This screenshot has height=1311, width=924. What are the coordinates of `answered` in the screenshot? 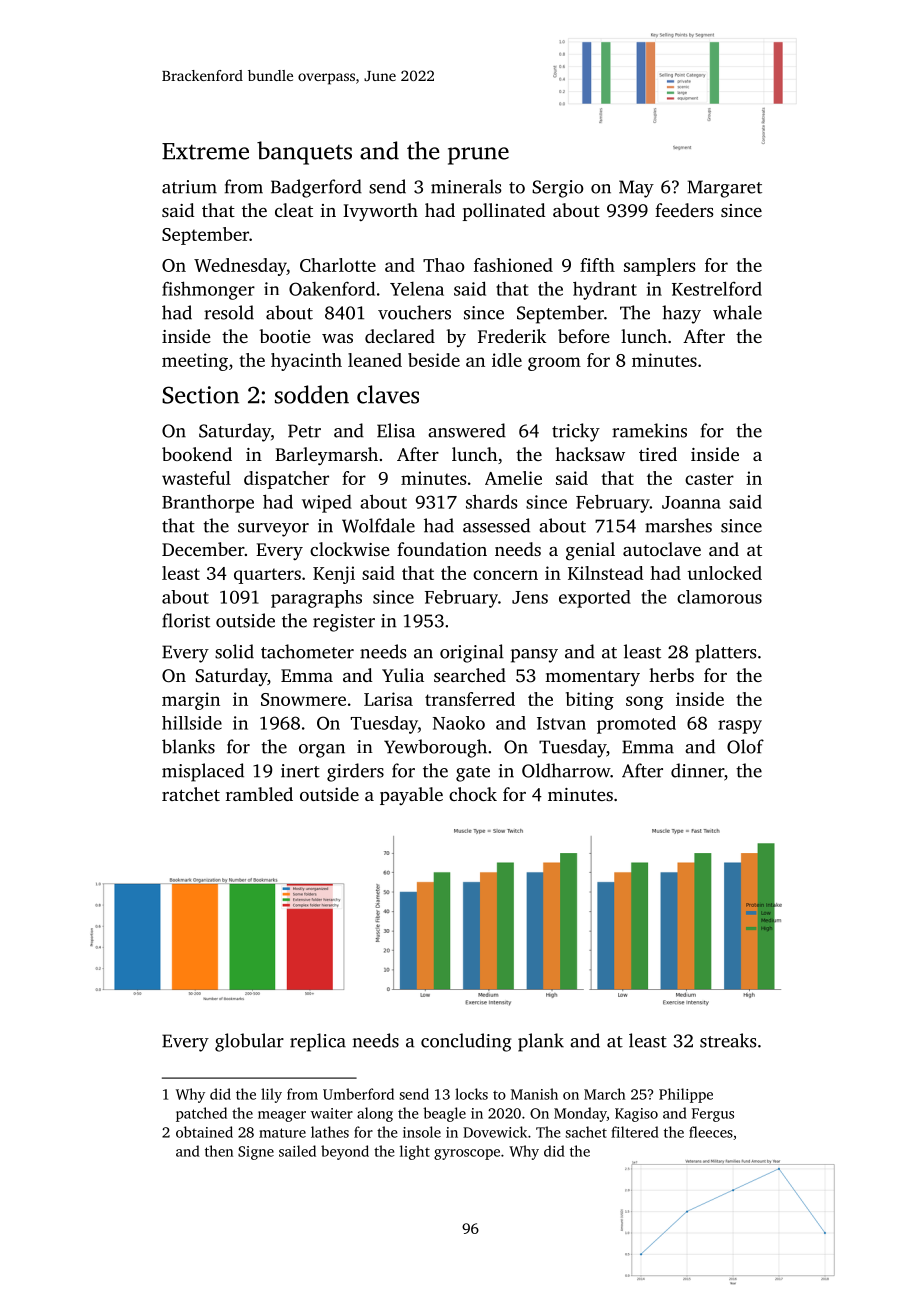 It's located at (467, 430).
